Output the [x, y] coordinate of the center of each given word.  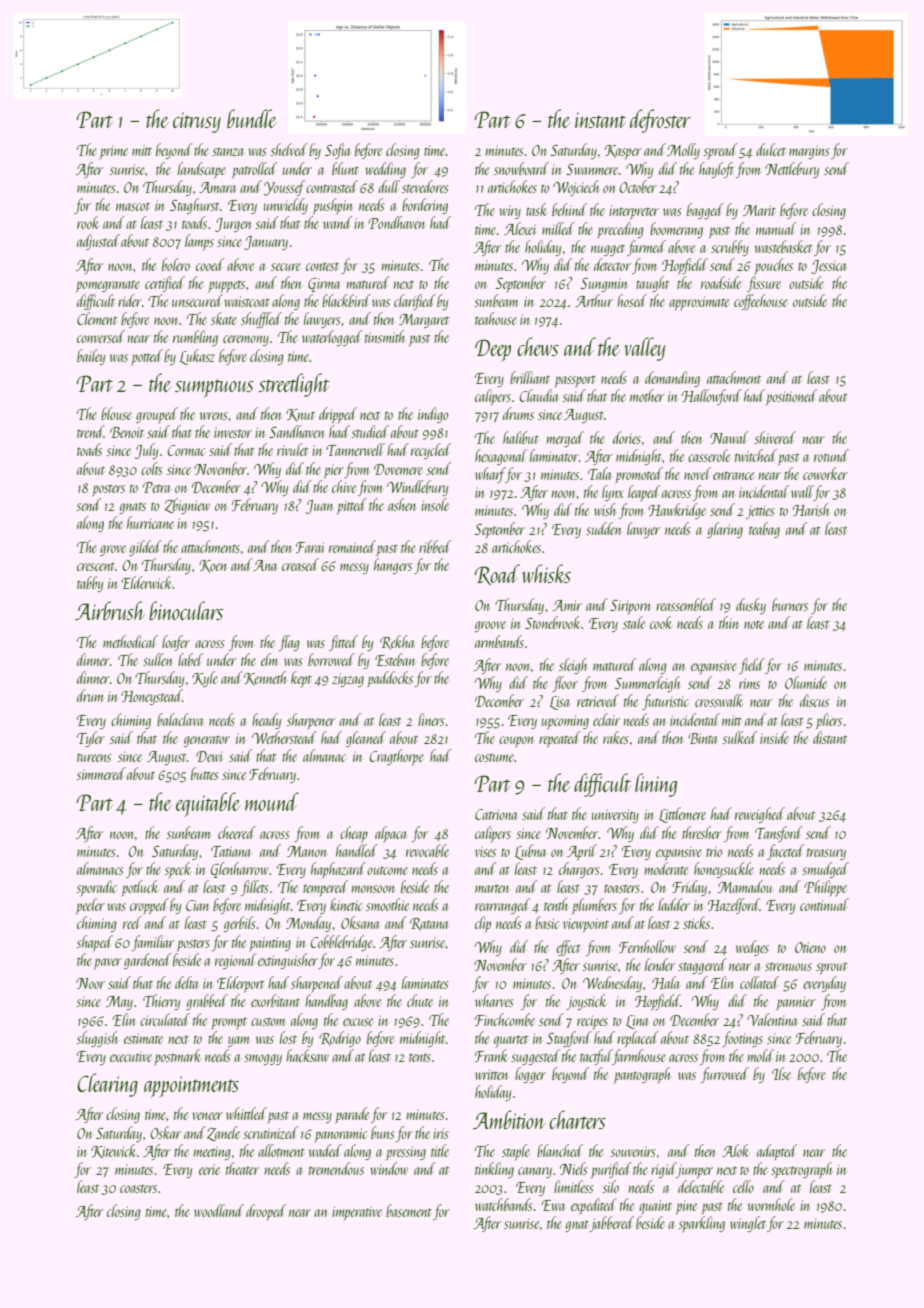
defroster [660, 121]
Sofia [338, 151]
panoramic [340, 1135]
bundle [252, 118]
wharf [490, 475]
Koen [212, 566]
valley [645, 349]
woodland [219, 1210]
